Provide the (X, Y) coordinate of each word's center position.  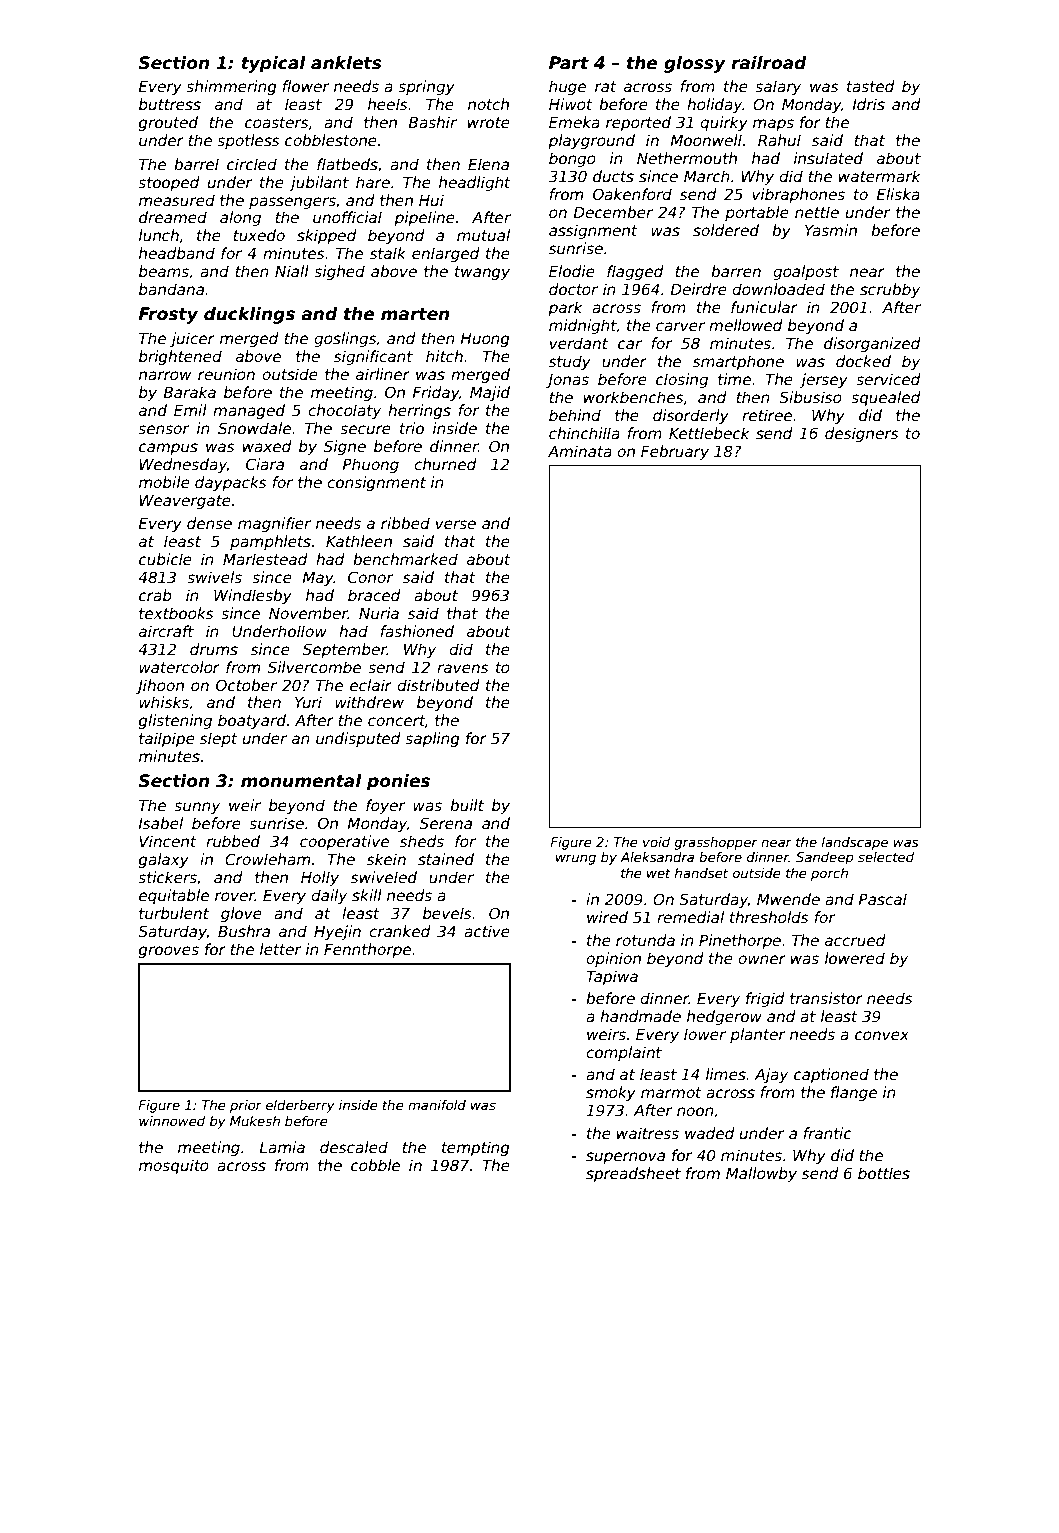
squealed (886, 398)
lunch (159, 235)
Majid (490, 393)
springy (426, 87)
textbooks (176, 613)
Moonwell (706, 140)
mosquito (174, 1166)
